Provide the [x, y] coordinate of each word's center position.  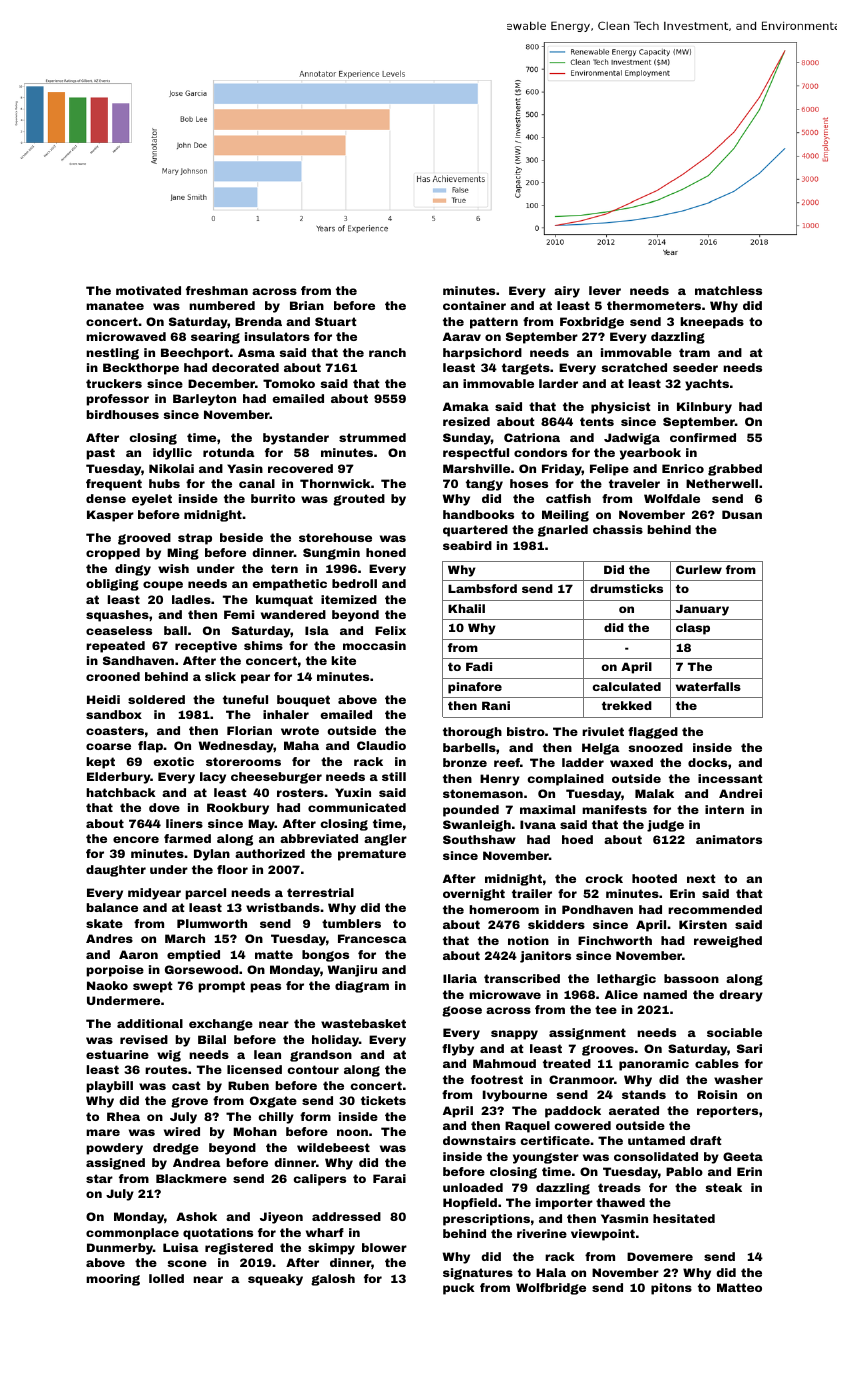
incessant [730, 778]
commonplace [132, 1234]
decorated [245, 367]
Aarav [462, 336]
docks [707, 762]
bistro [526, 731]
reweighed [728, 942]
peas [265, 988]
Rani [496, 705]
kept [100, 763]
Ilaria [460, 978]
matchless [728, 290]
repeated [115, 647]
